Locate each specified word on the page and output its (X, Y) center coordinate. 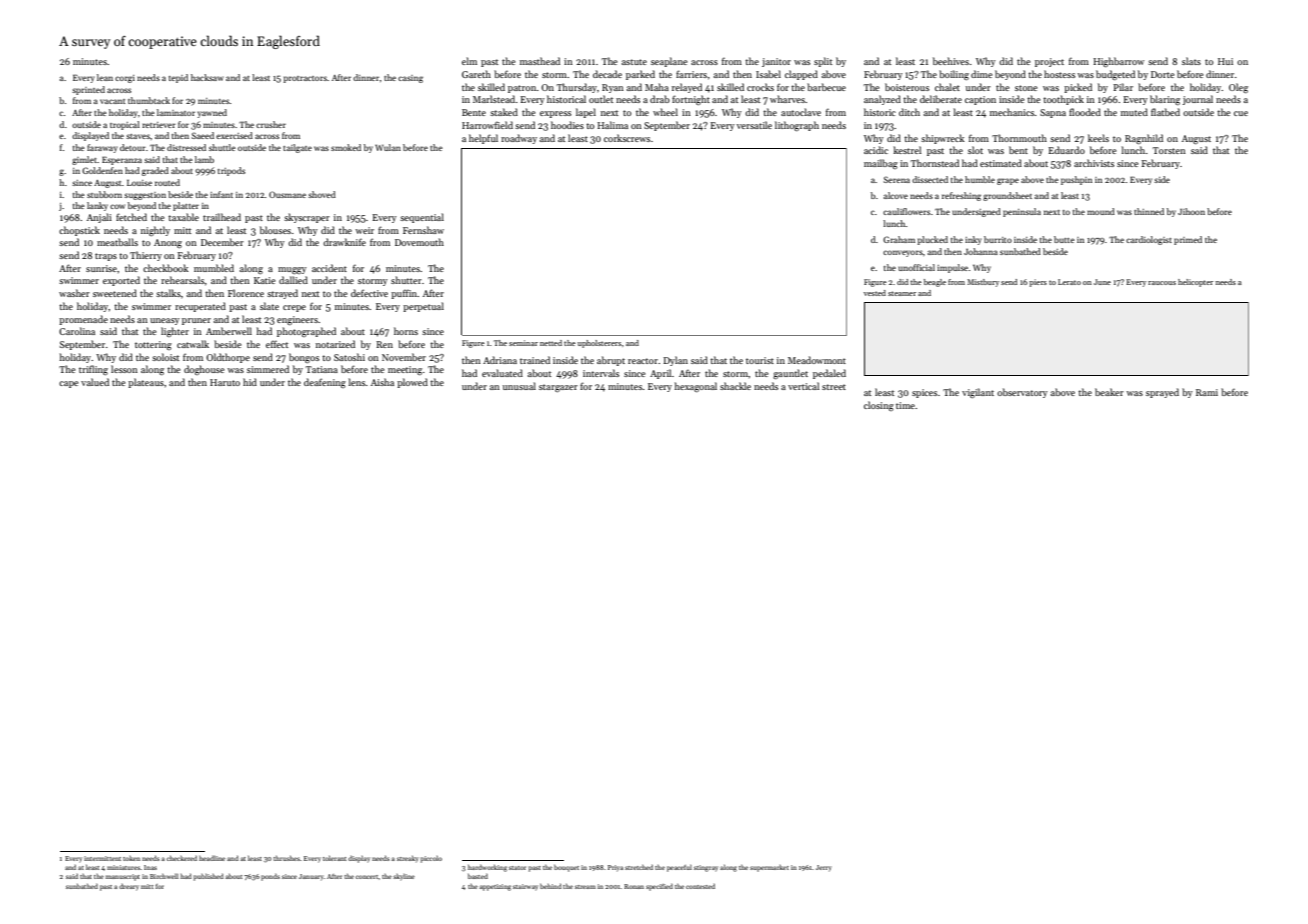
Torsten (1169, 150)
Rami (1207, 392)
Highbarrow (1118, 62)
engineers (297, 320)
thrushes (286, 858)
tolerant (334, 858)
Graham (899, 239)
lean (105, 77)
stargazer (558, 388)
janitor (776, 62)
